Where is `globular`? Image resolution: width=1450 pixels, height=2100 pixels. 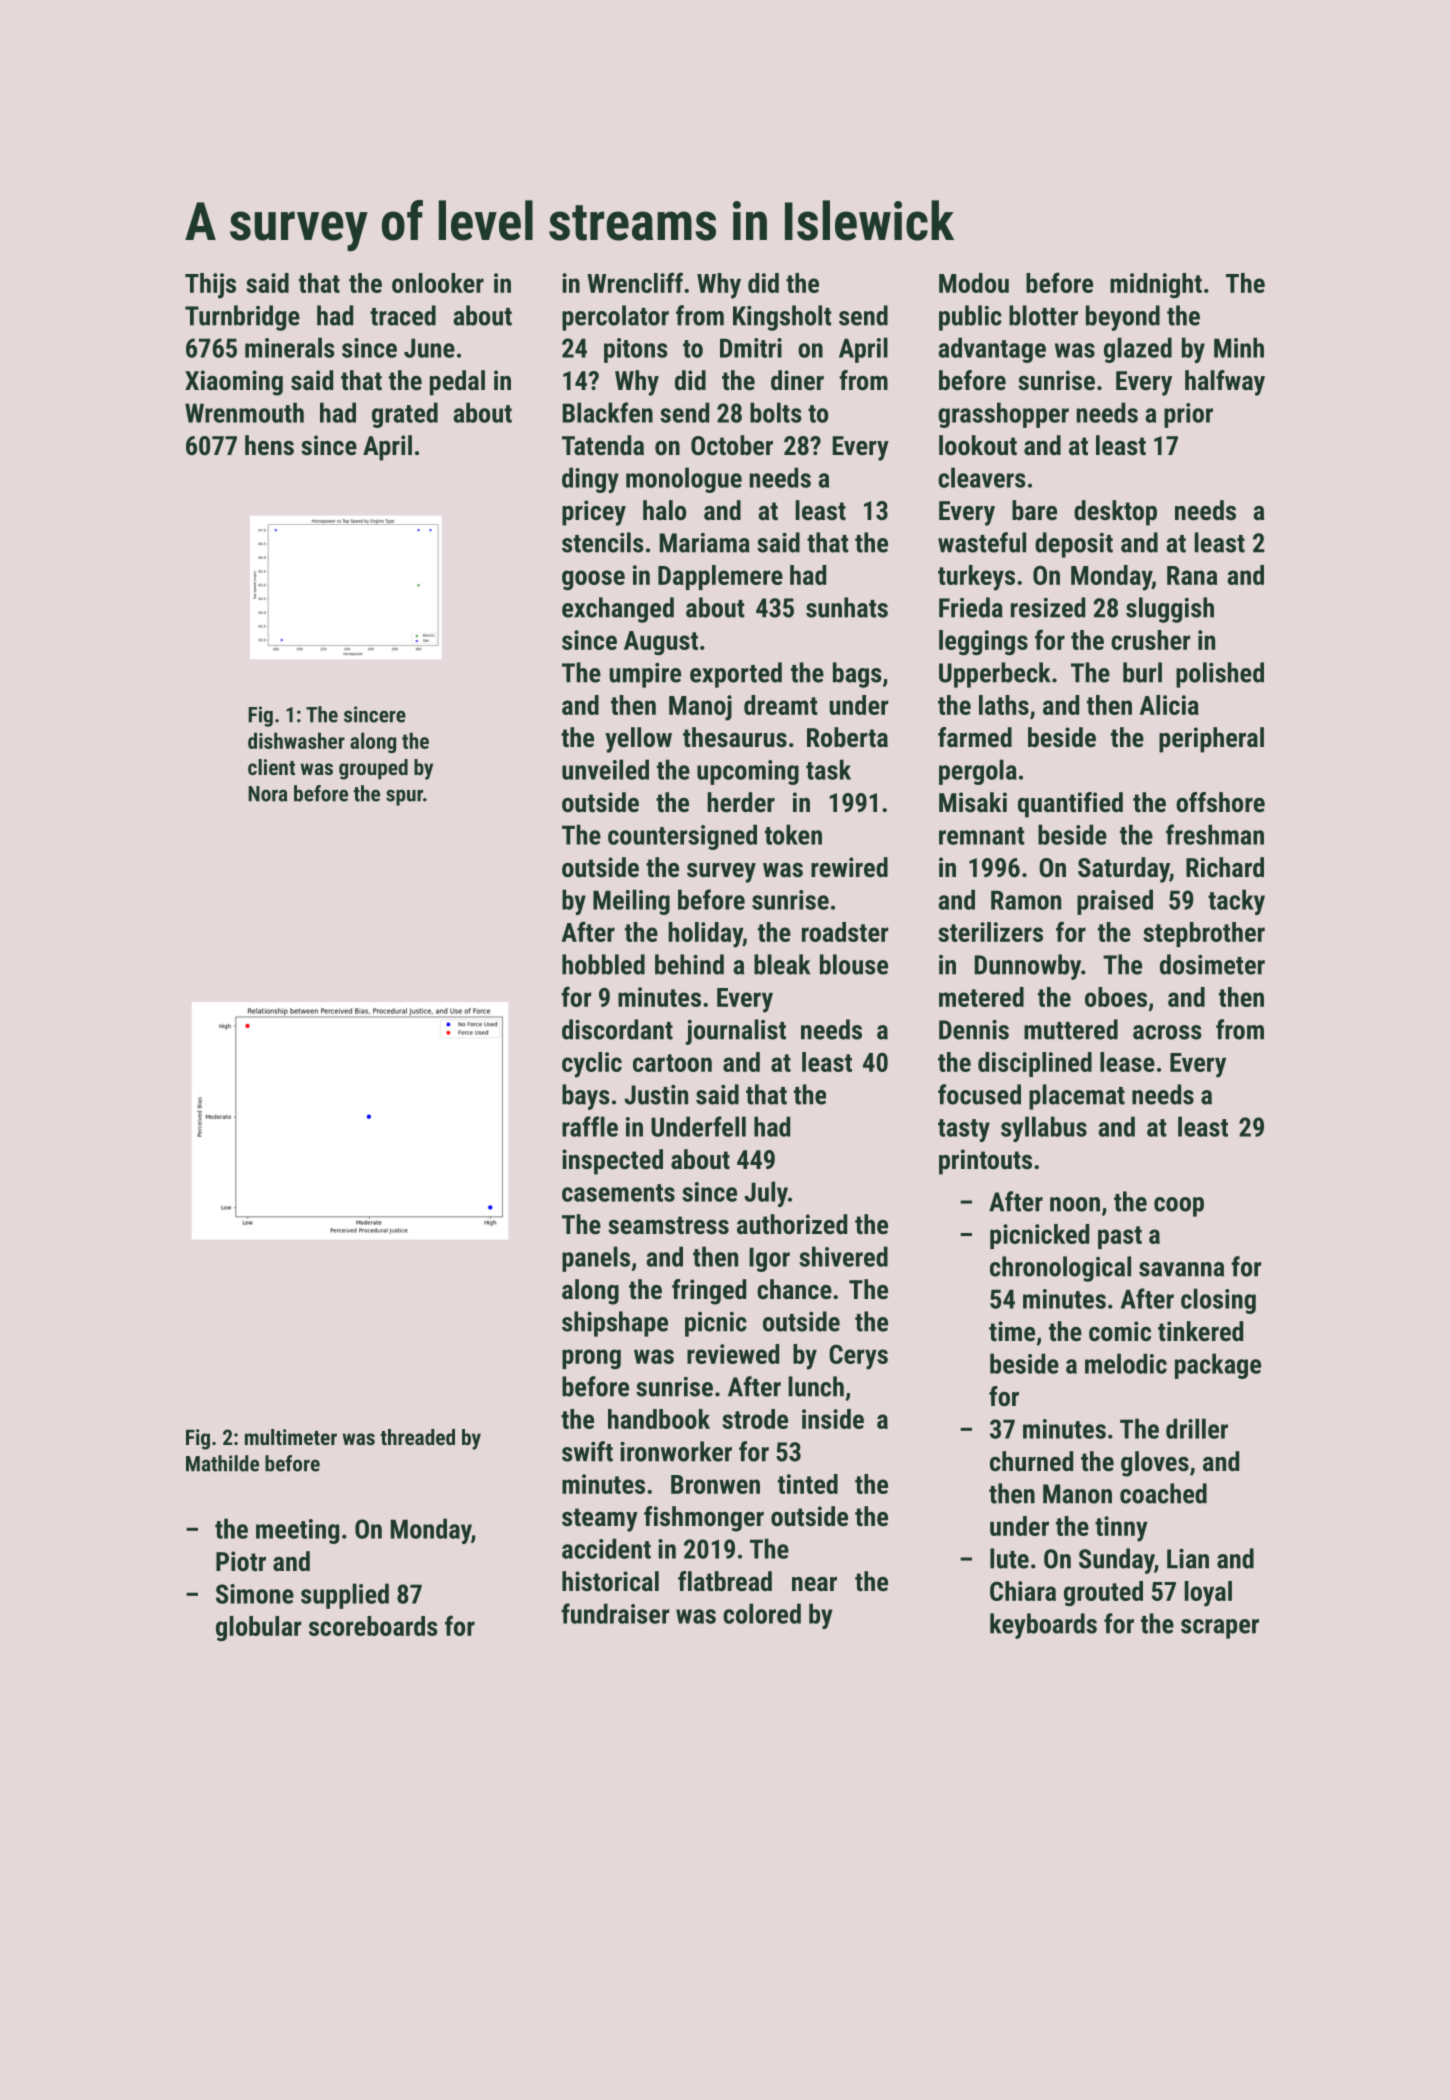
globular is located at coordinates (258, 1628).
